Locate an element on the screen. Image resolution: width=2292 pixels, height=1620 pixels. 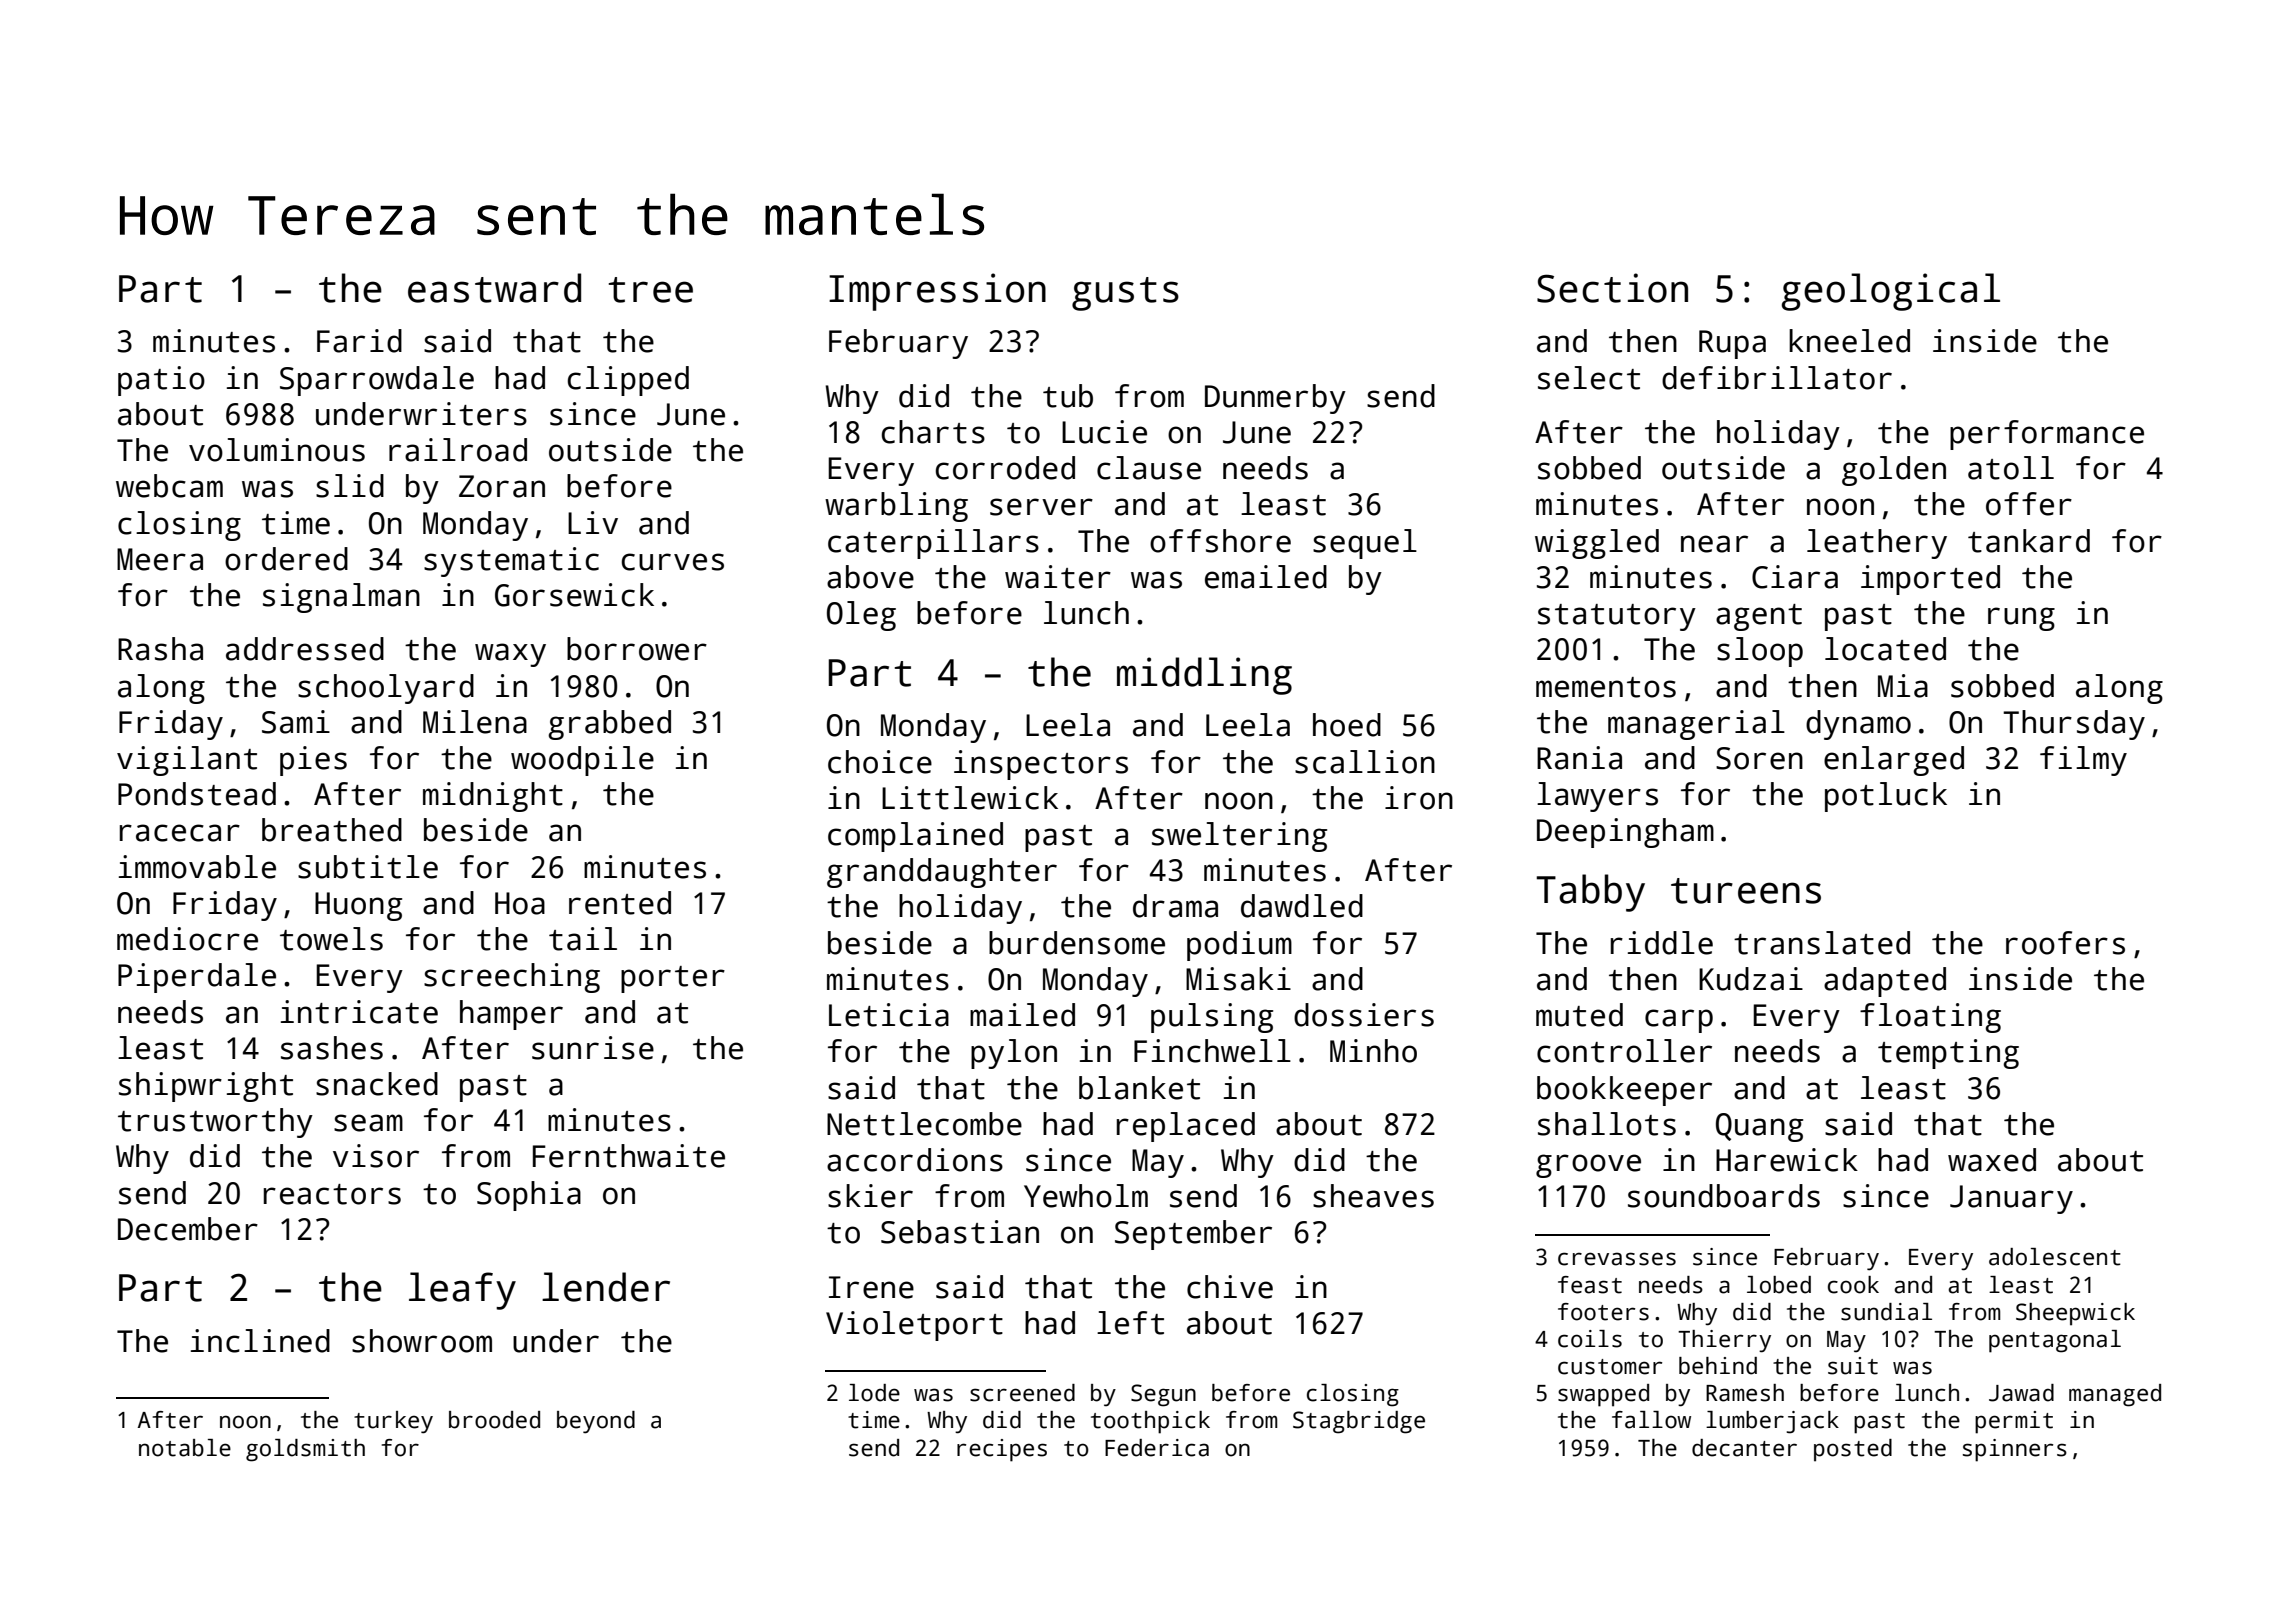
Pondstead is located at coordinates (197, 794).
